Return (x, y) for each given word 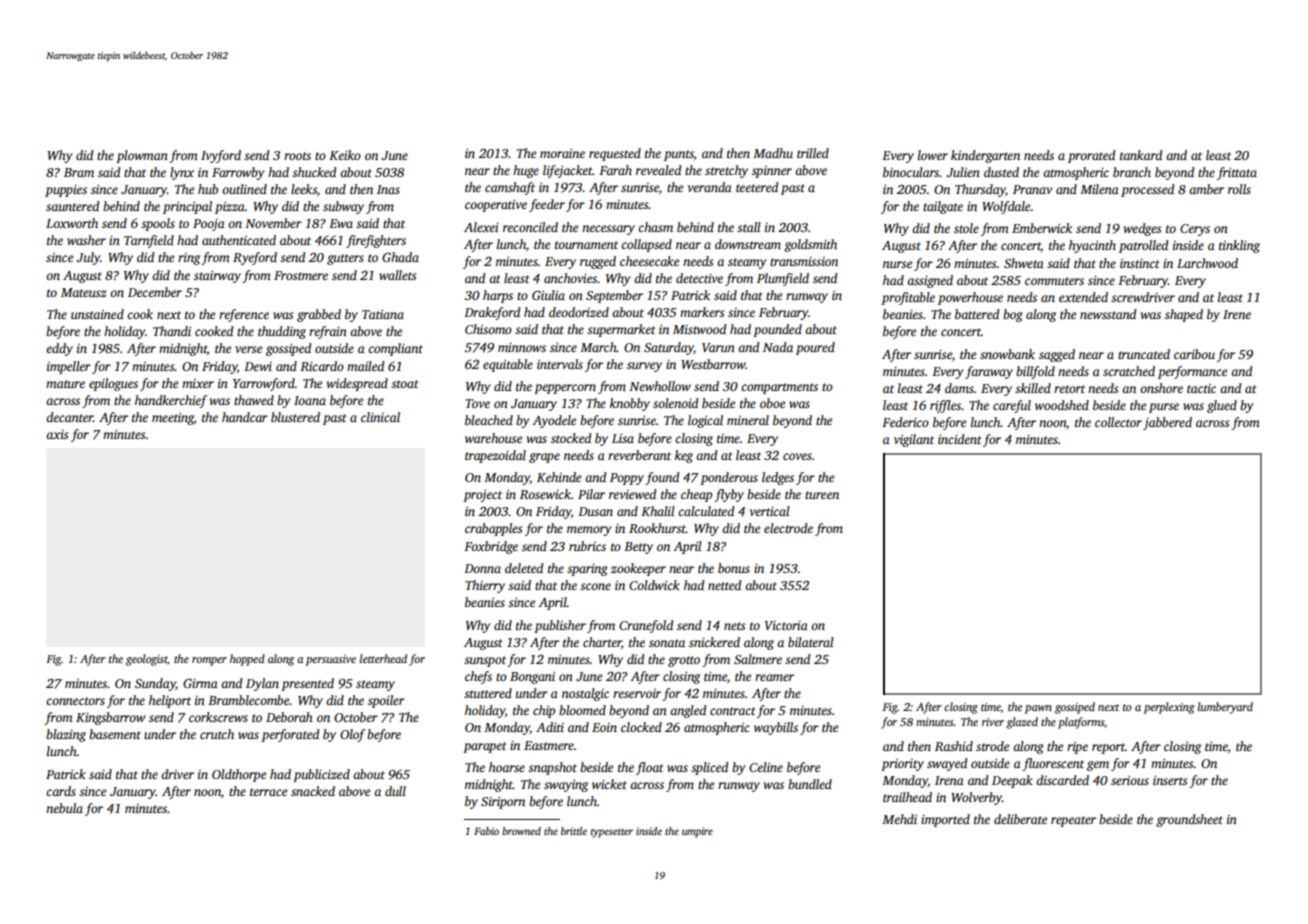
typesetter (612, 833)
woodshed (1062, 405)
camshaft (510, 188)
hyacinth (1092, 246)
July (88, 258)
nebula (64, 808)
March (598, 347)
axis (57, 434)
